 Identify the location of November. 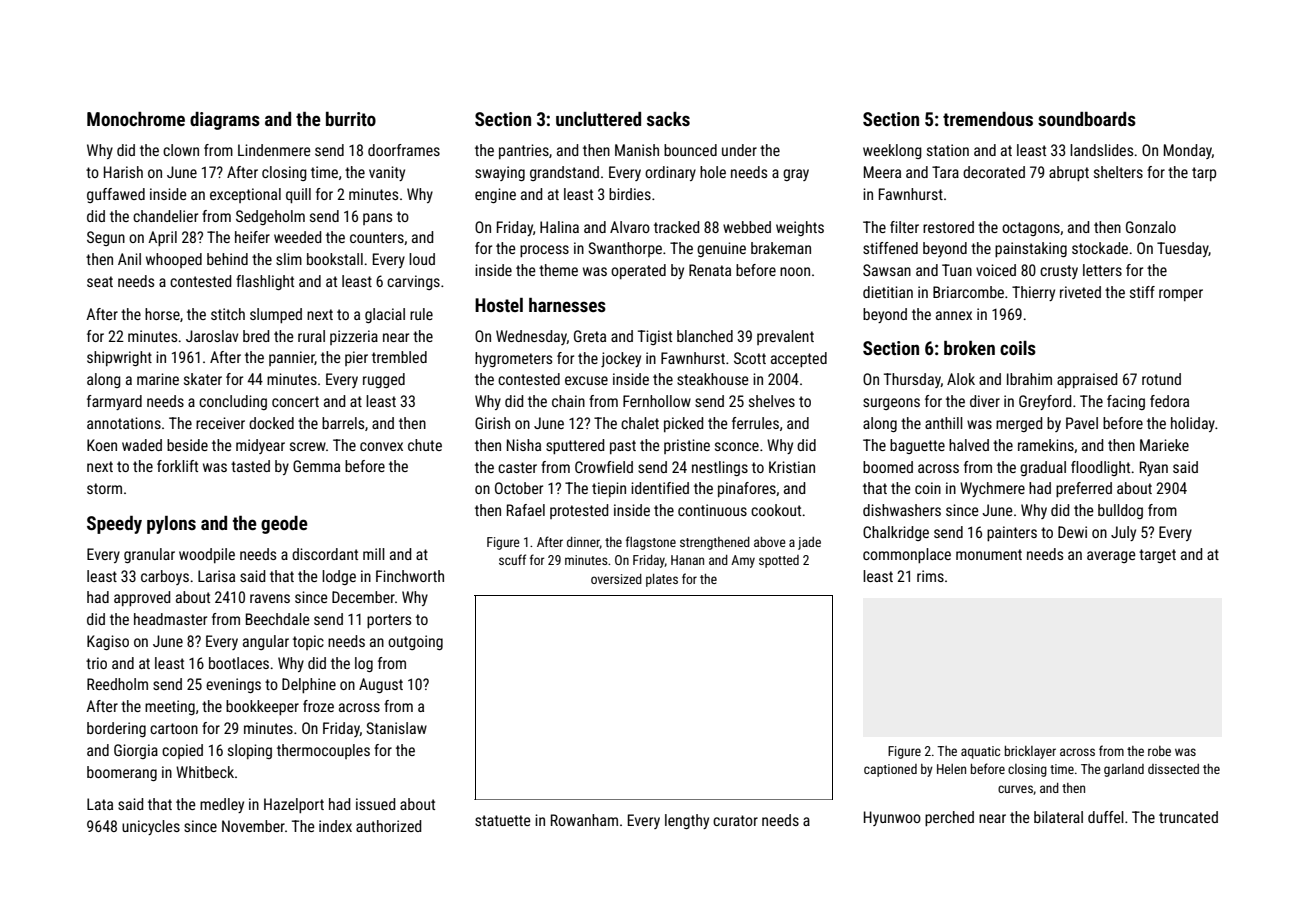
(253, 826).
